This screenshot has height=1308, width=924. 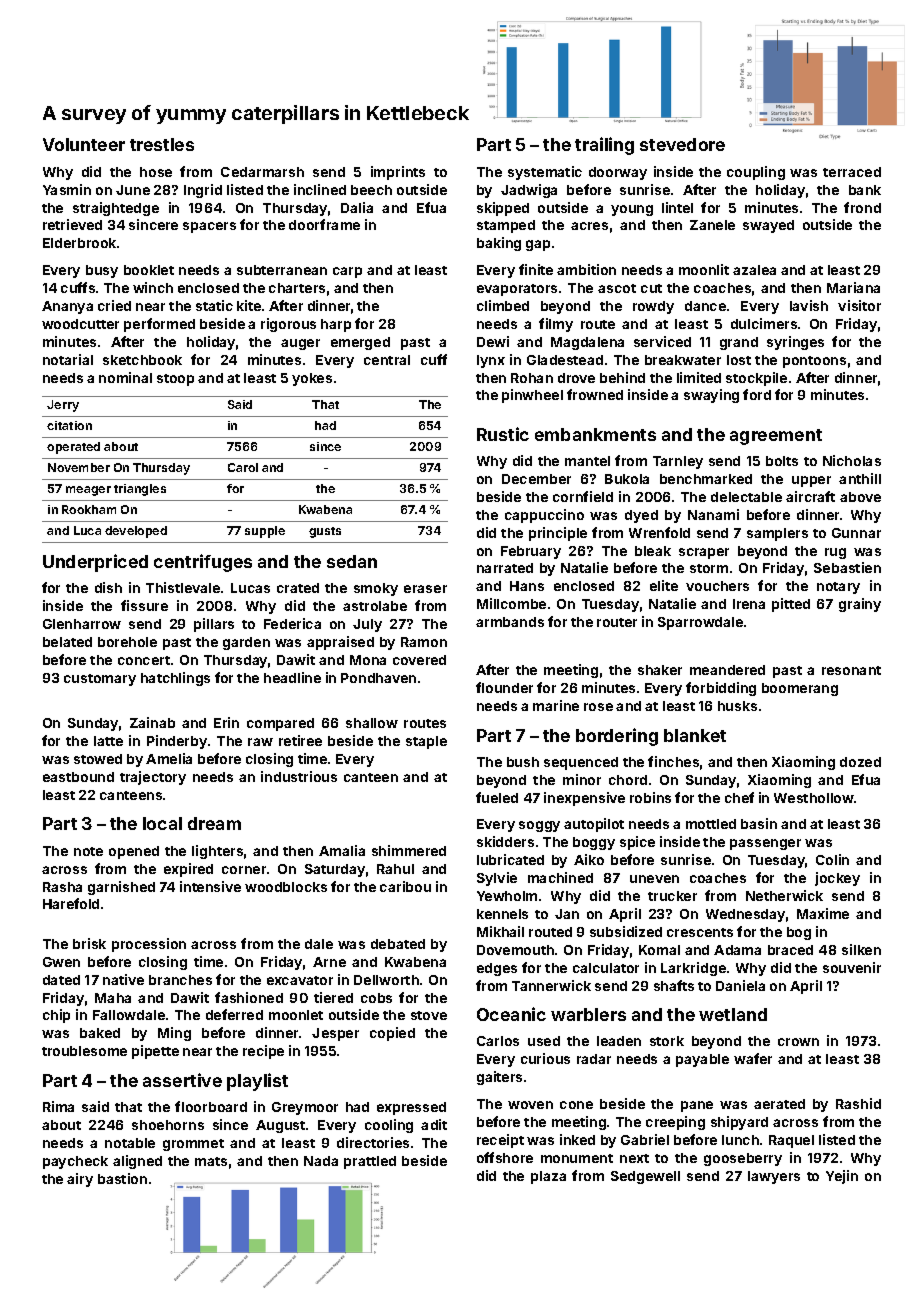 I want to click on retrieved, so click(x=72, y=224).
